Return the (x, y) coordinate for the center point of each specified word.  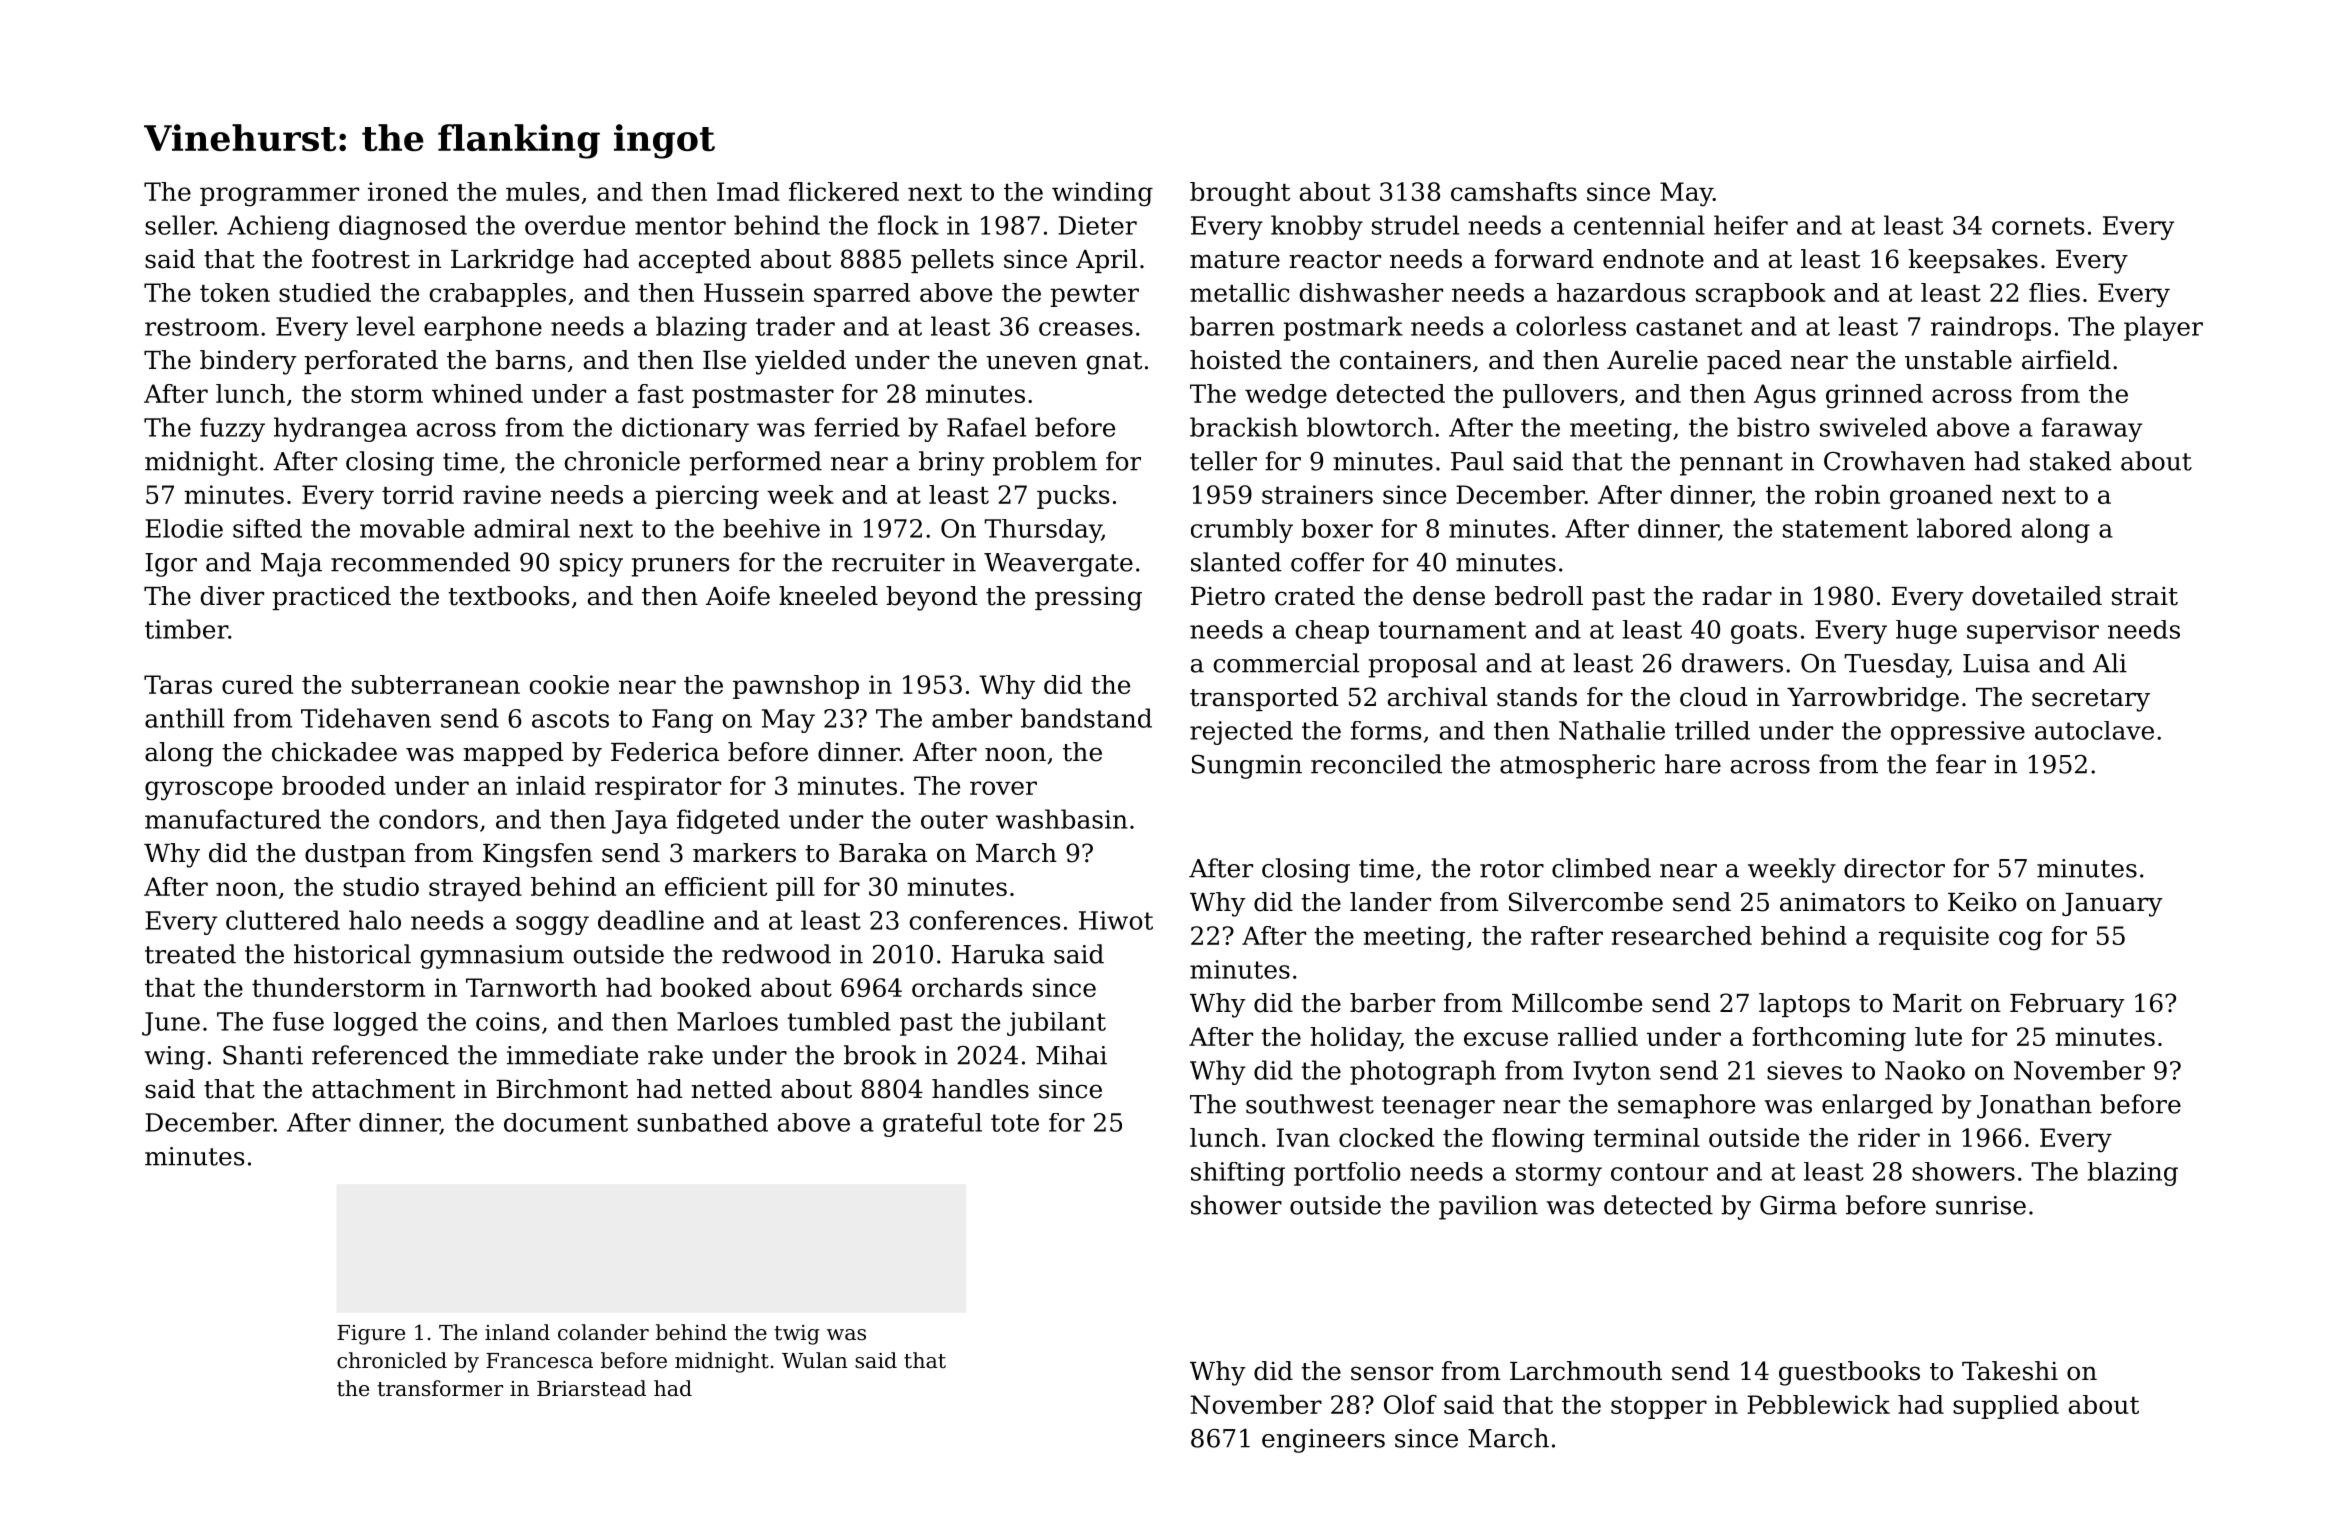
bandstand (1086, 718)
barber (1392, 1003)
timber (186, 629)
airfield (2066, 360)
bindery (248, 362)
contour (1659, 1172)
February (2067, 1005)
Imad (748, 191)
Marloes (727, 1021)
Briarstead (591, 1388)
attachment (383, 1089)
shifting (1238, 1174)
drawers (1732, 663)
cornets (2038, 226)
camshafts (1514, 191)
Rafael (986, 427)
